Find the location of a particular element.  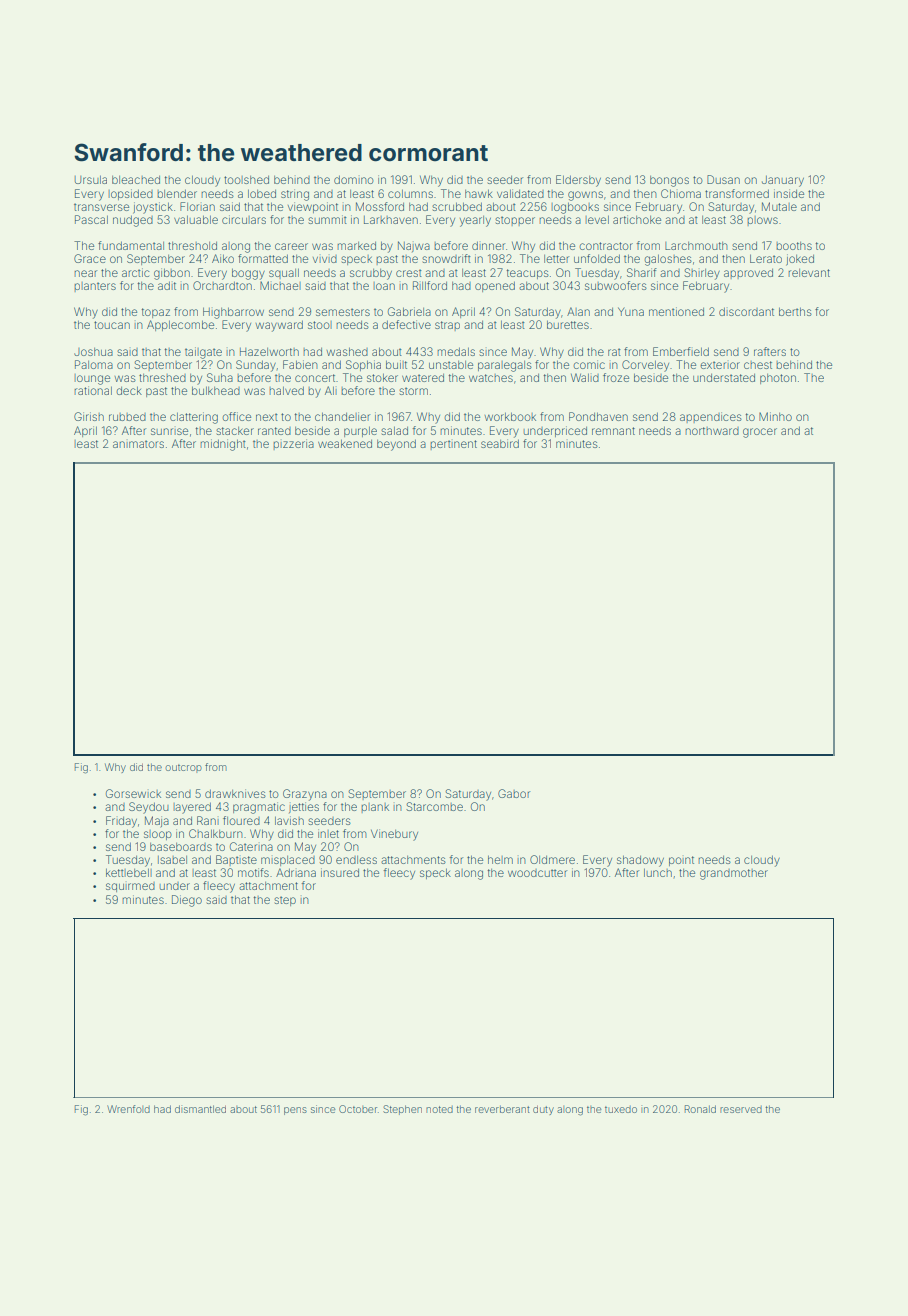

watches is located at coordinates (491, 378).
